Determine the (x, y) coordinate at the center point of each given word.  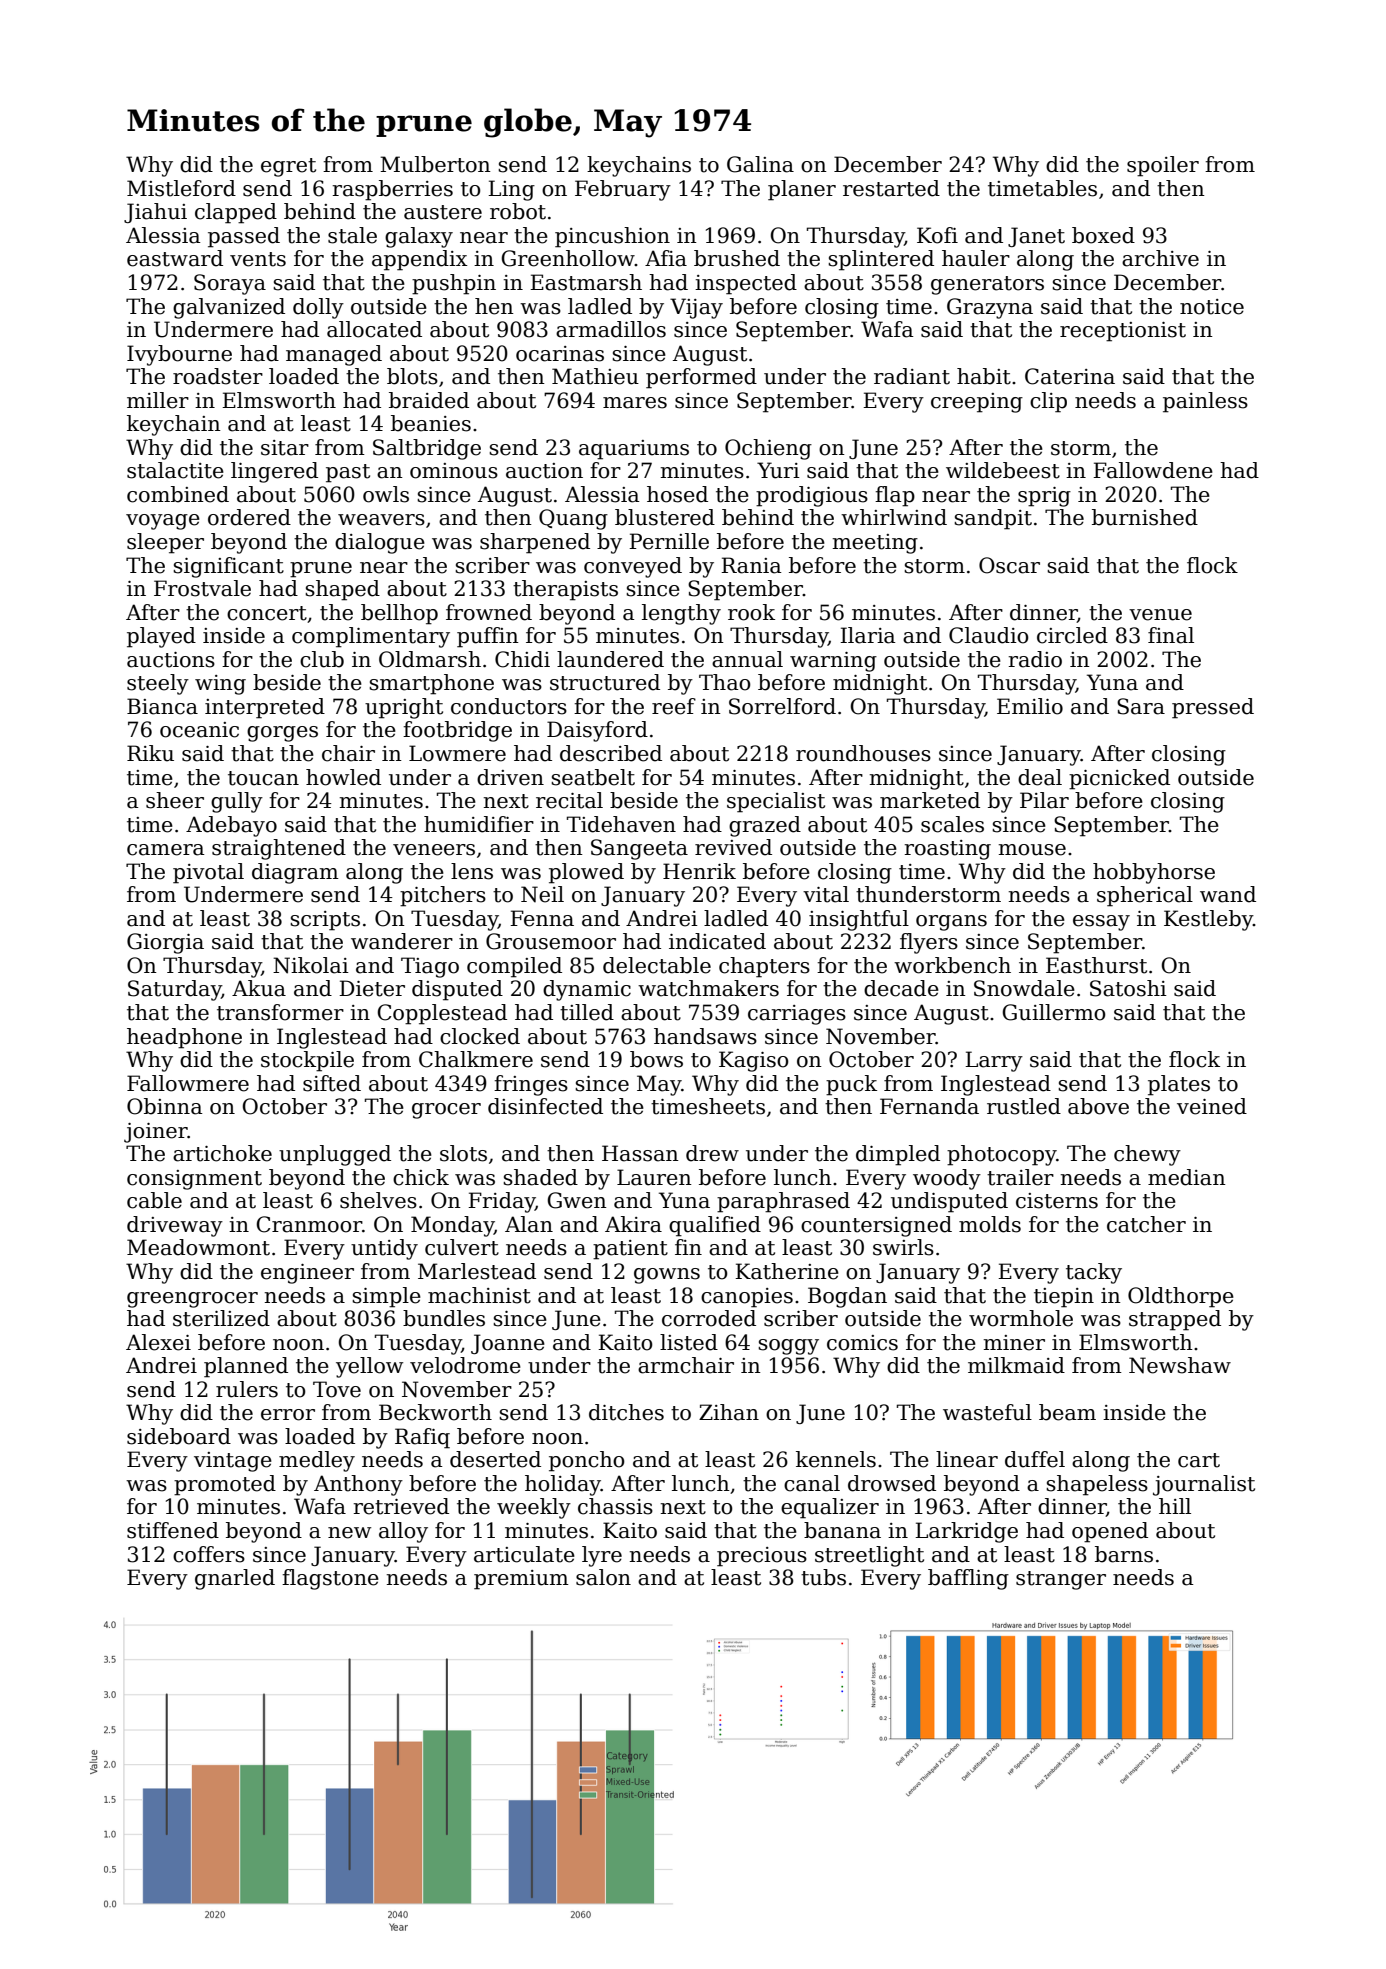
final (1171, 635)
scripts (325, 921)
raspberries (393, 190)
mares (635, 403)
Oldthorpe (1181, 1297)
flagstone (330, 1579)
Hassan (640, 1153)
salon (603, 1577)
